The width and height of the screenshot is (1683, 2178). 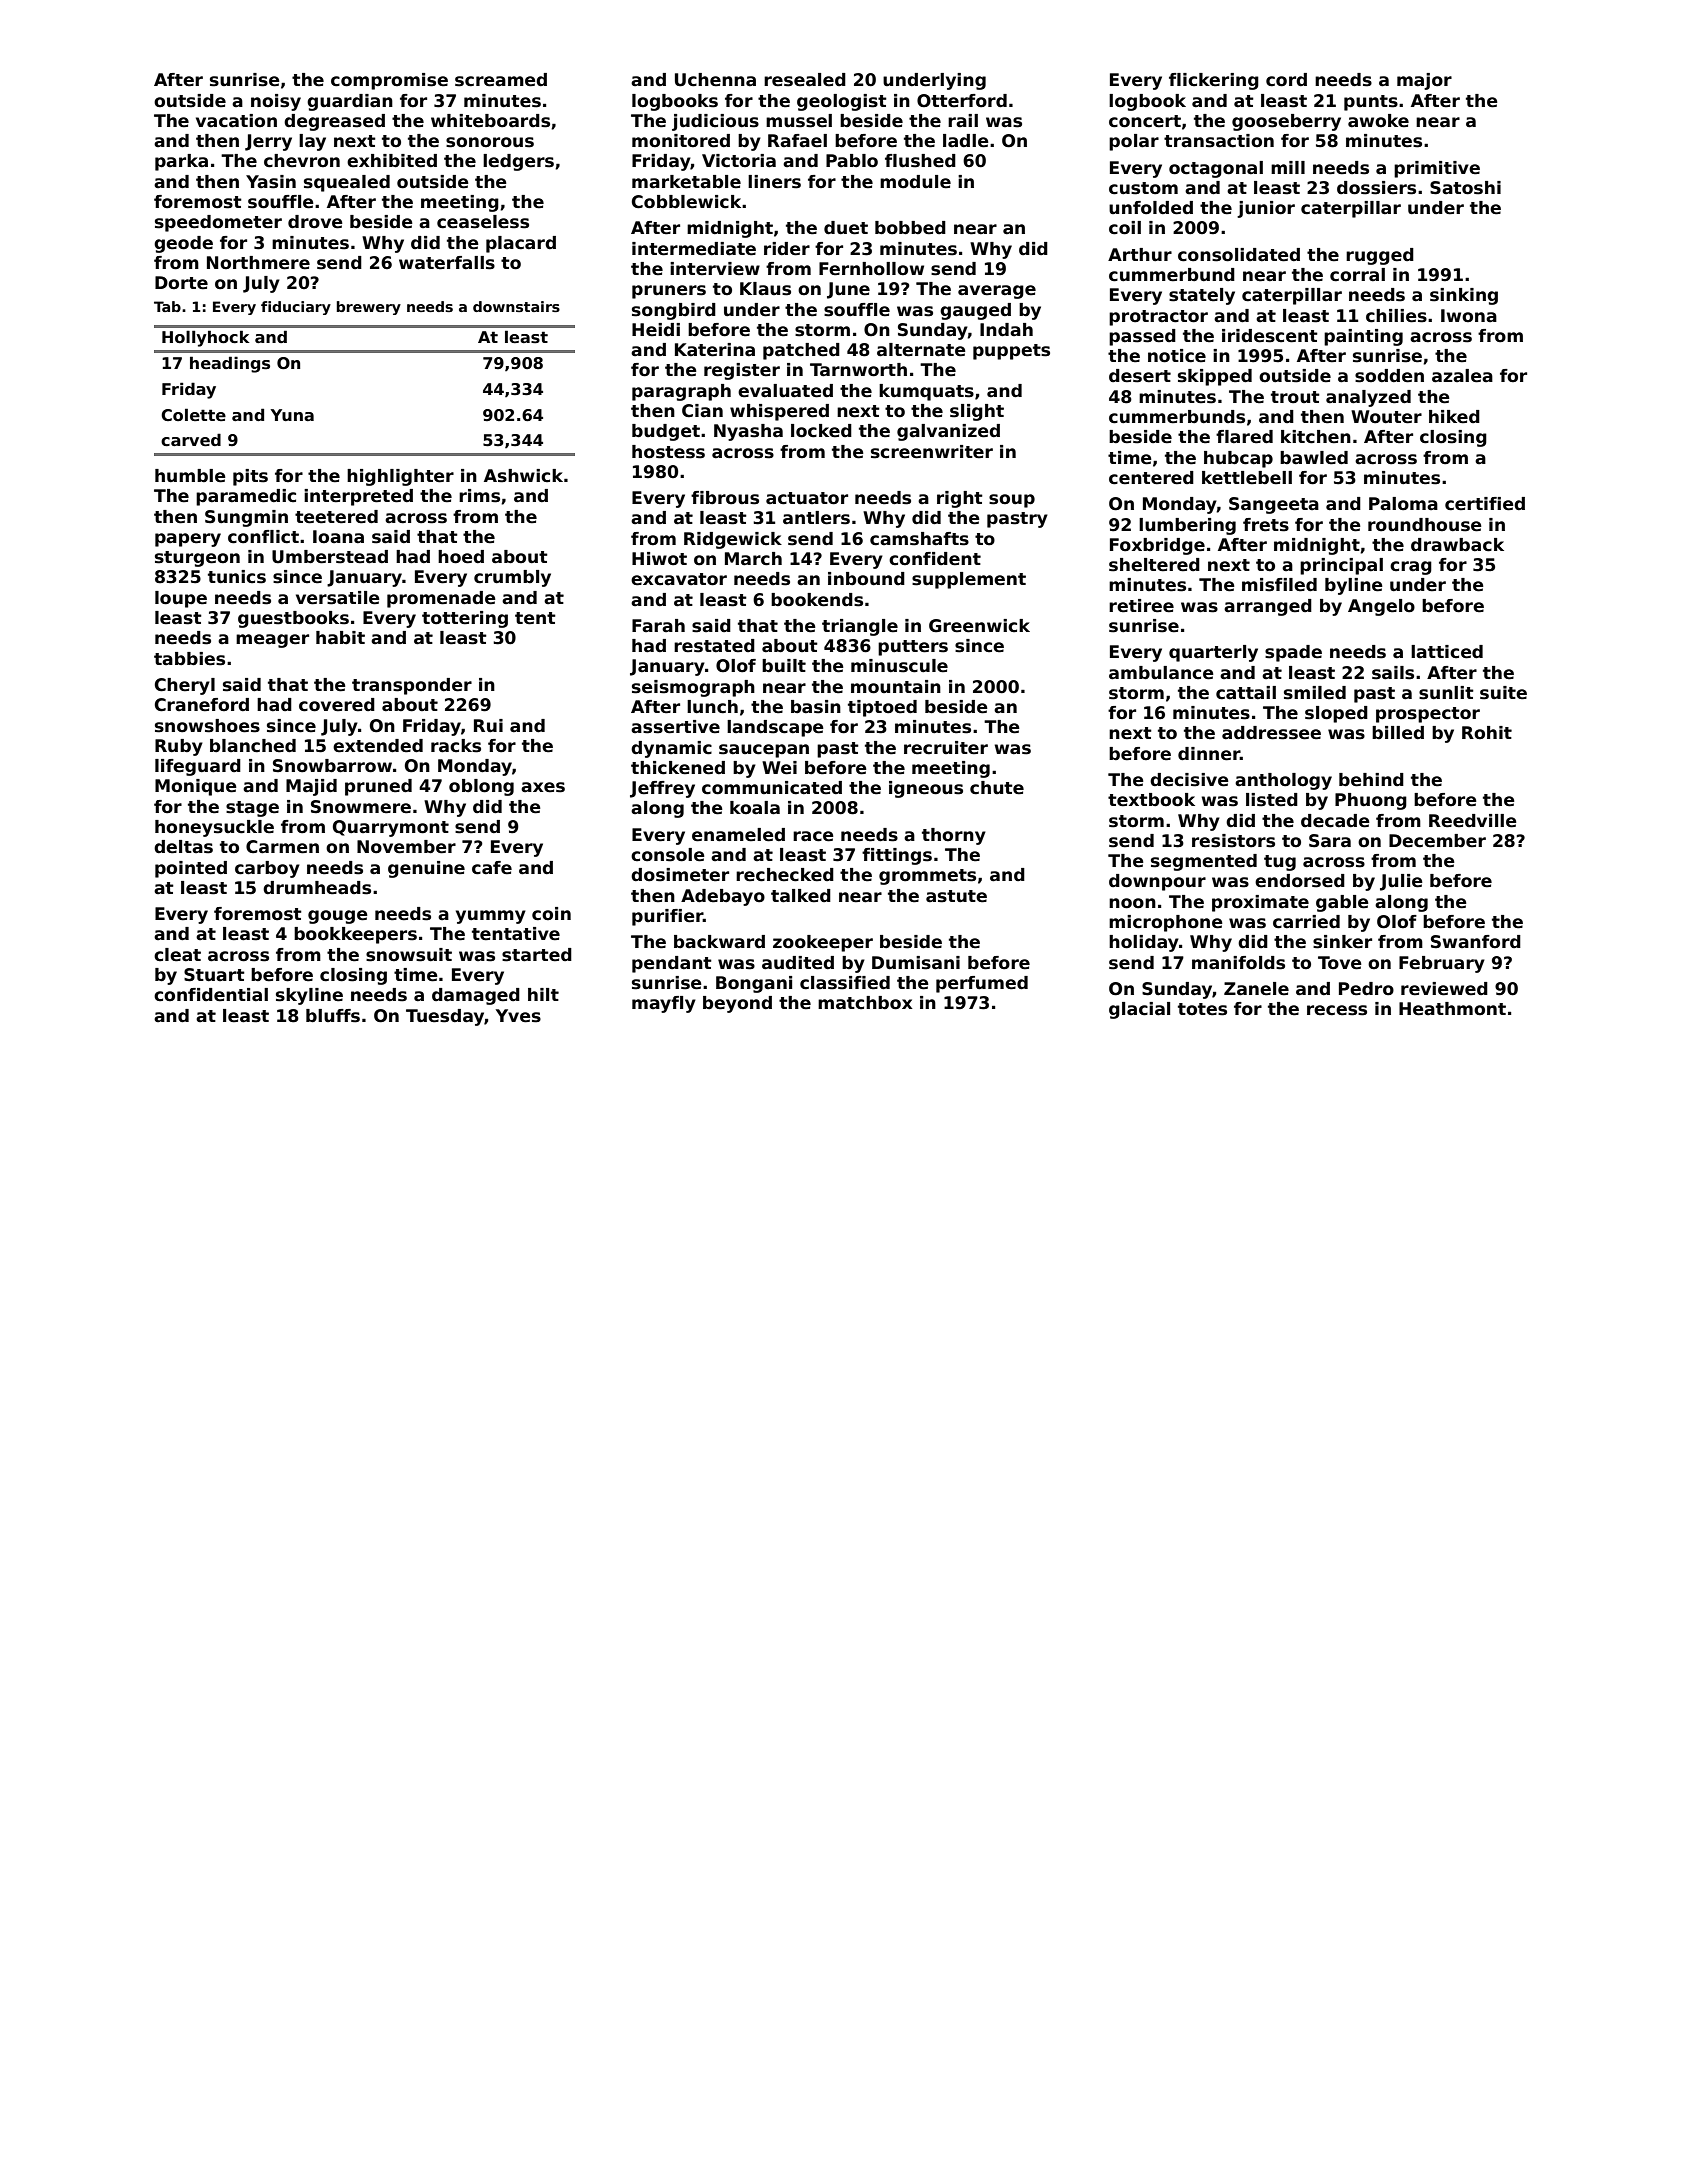 I want to click on trout, so click(x=1295, y=397).
